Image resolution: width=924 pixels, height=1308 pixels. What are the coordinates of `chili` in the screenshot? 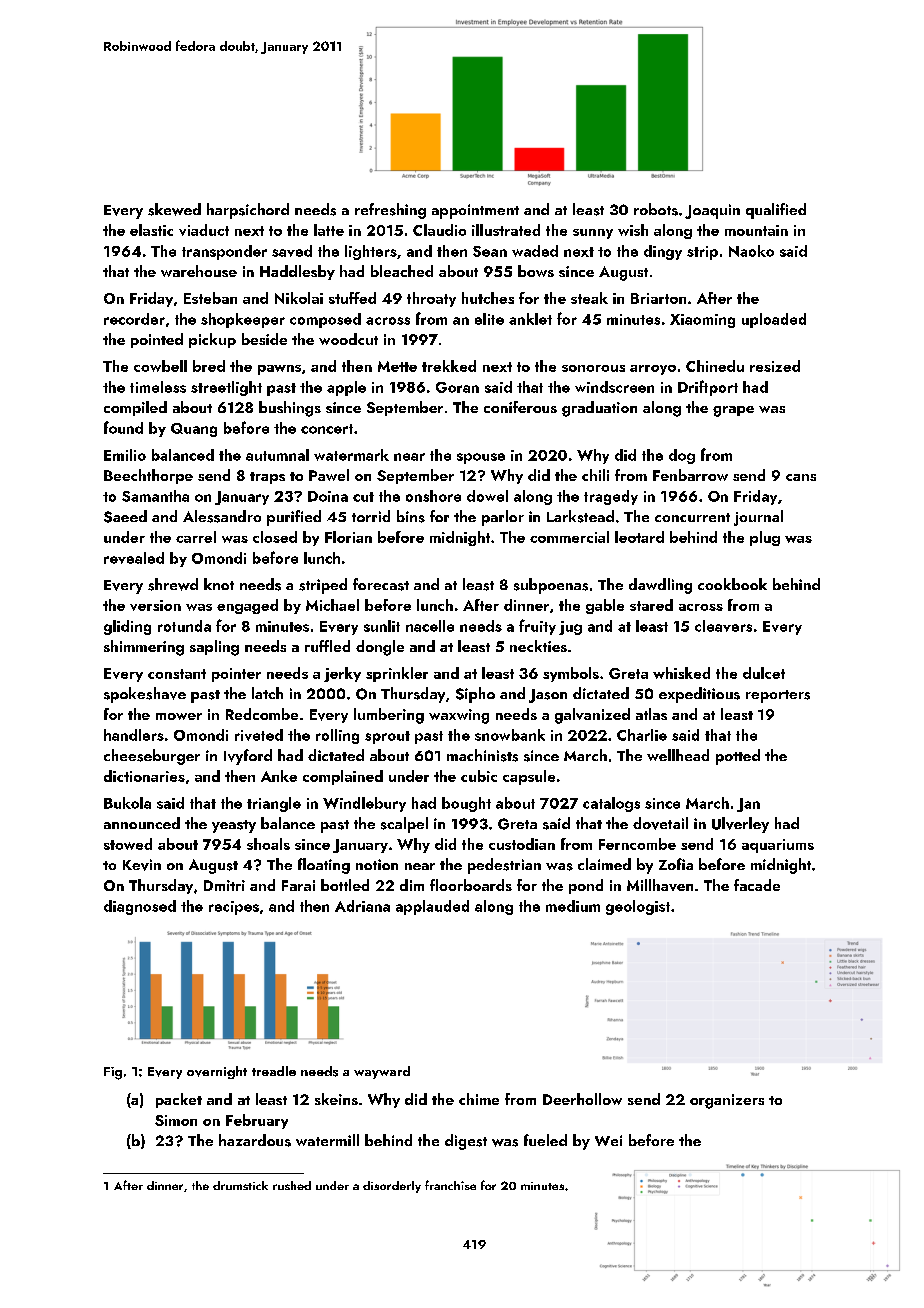 It's located at (595, 475).
